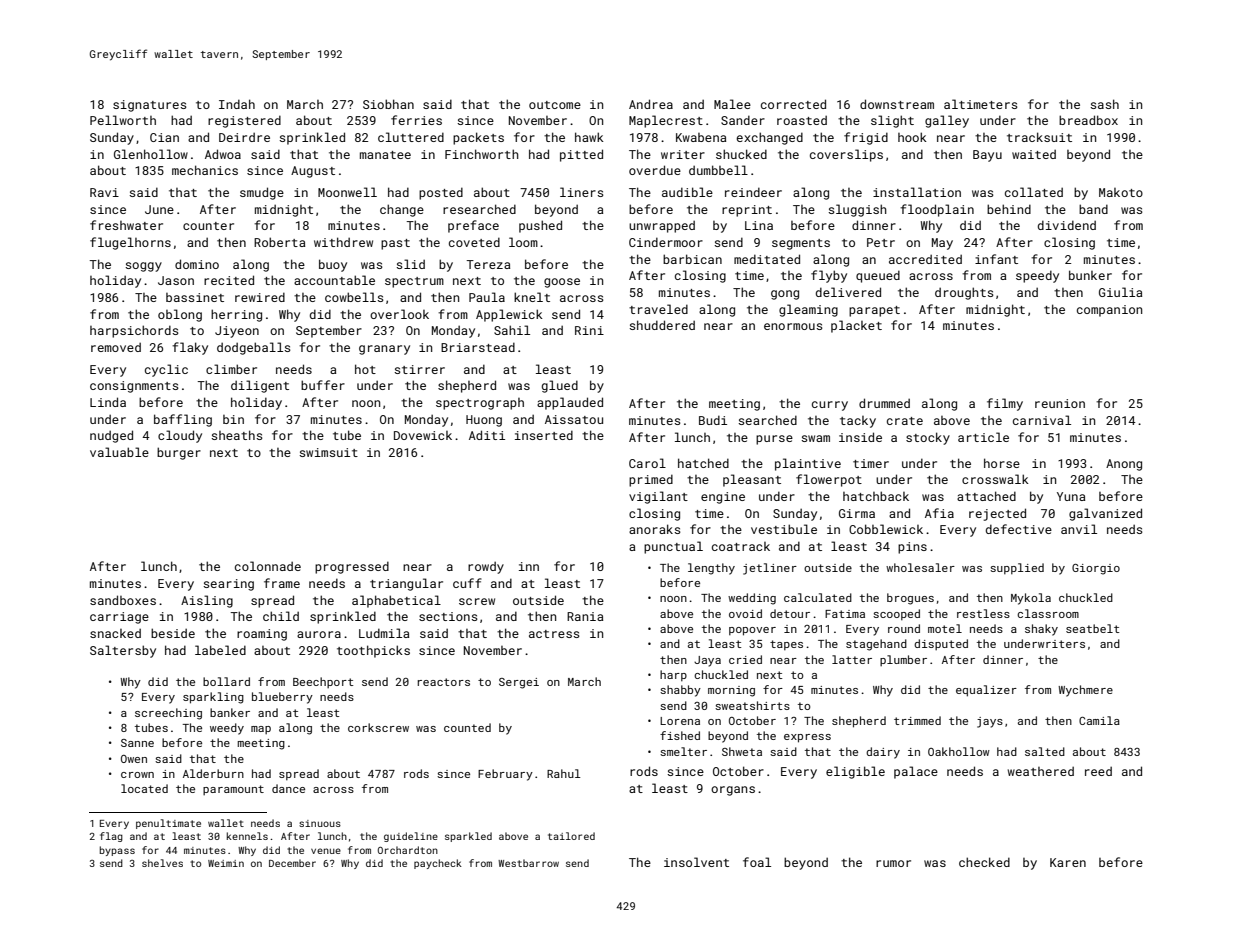 The width and height of the screenshot is (1233, 952). What do you see at coordinates (741, 154) in the screenshot?
I see `shucked` at bounding box center [741, 154].
